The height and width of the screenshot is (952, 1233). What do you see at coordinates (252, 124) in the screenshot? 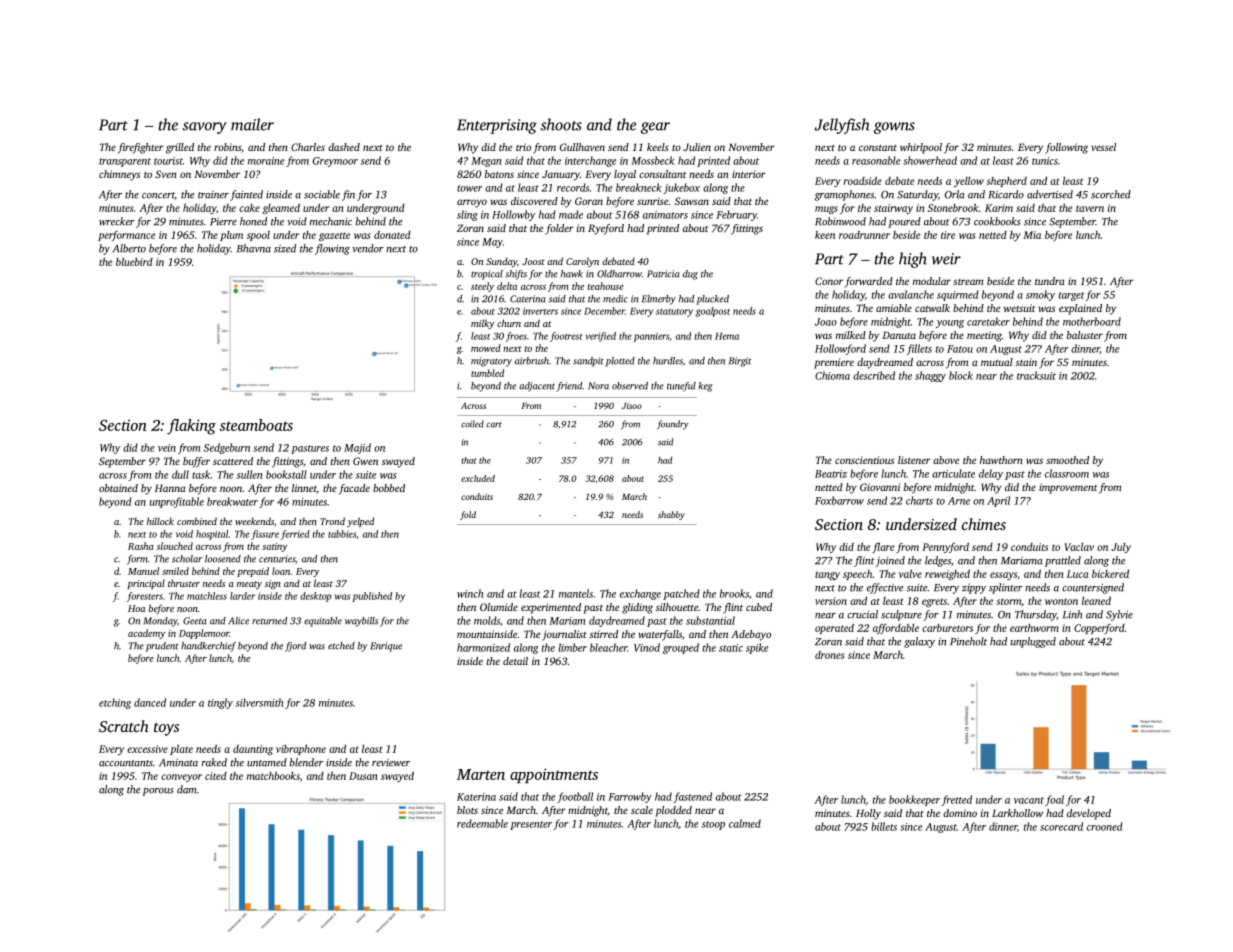
I see `mailer` at bounding box center [252, 124].
